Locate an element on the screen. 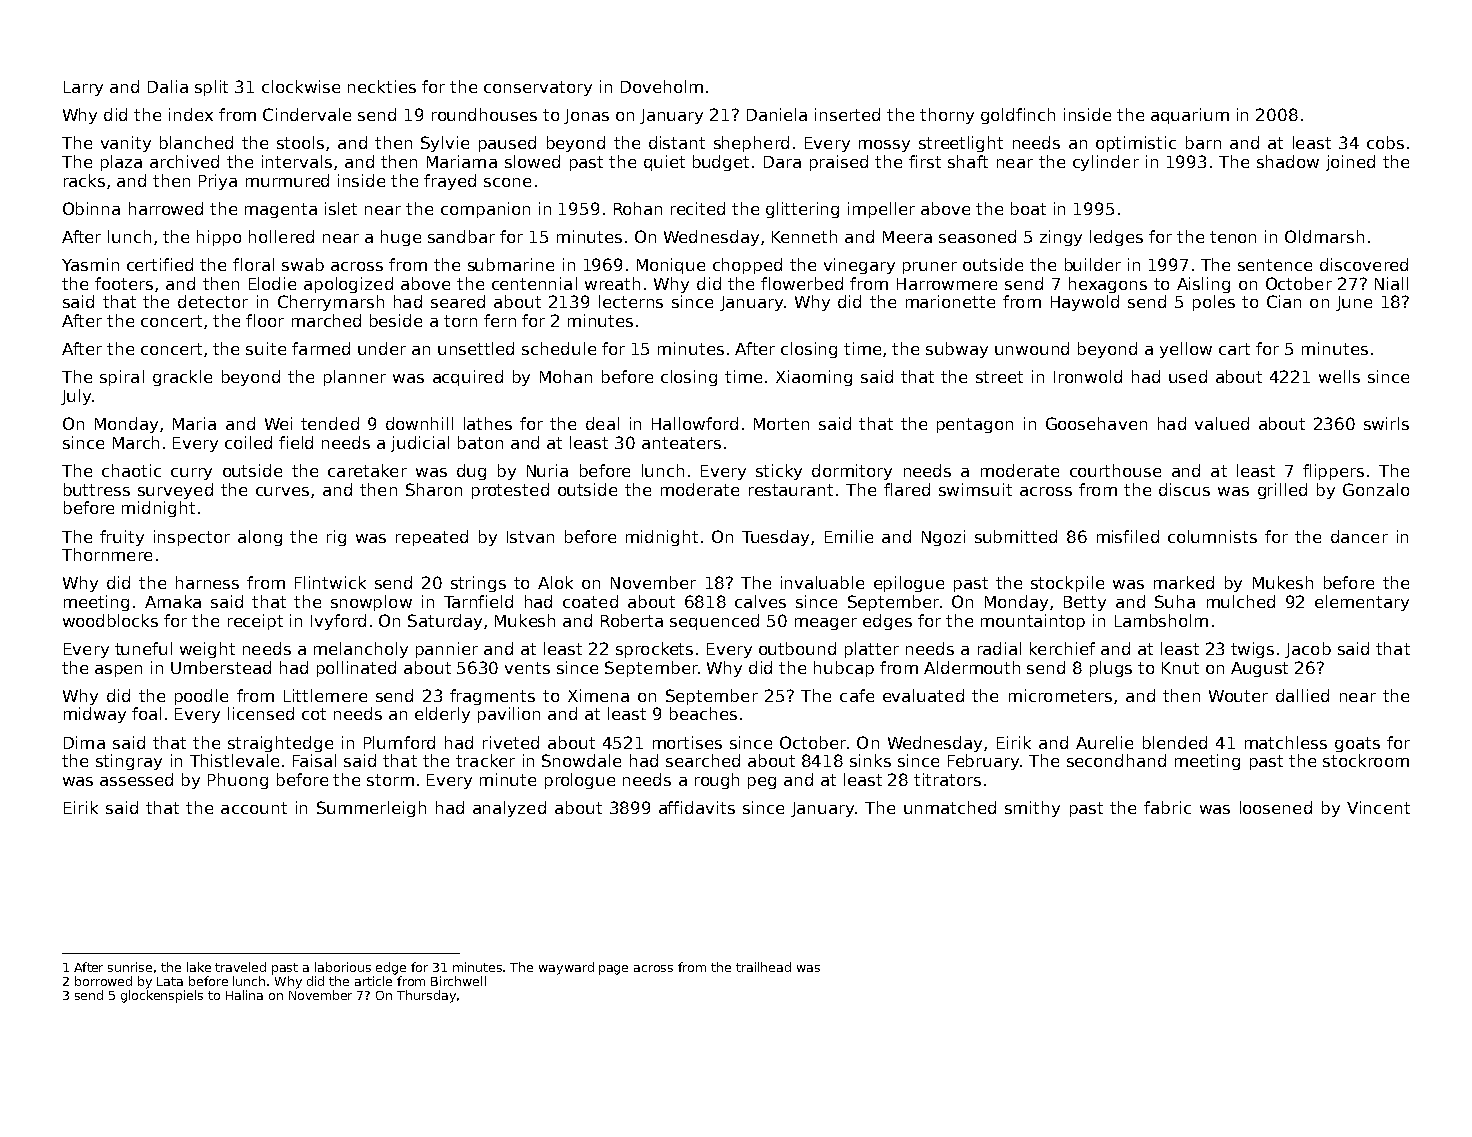 This screenshot has width=1472, height=1137. elementary is located at coordinates (1362, 603).
